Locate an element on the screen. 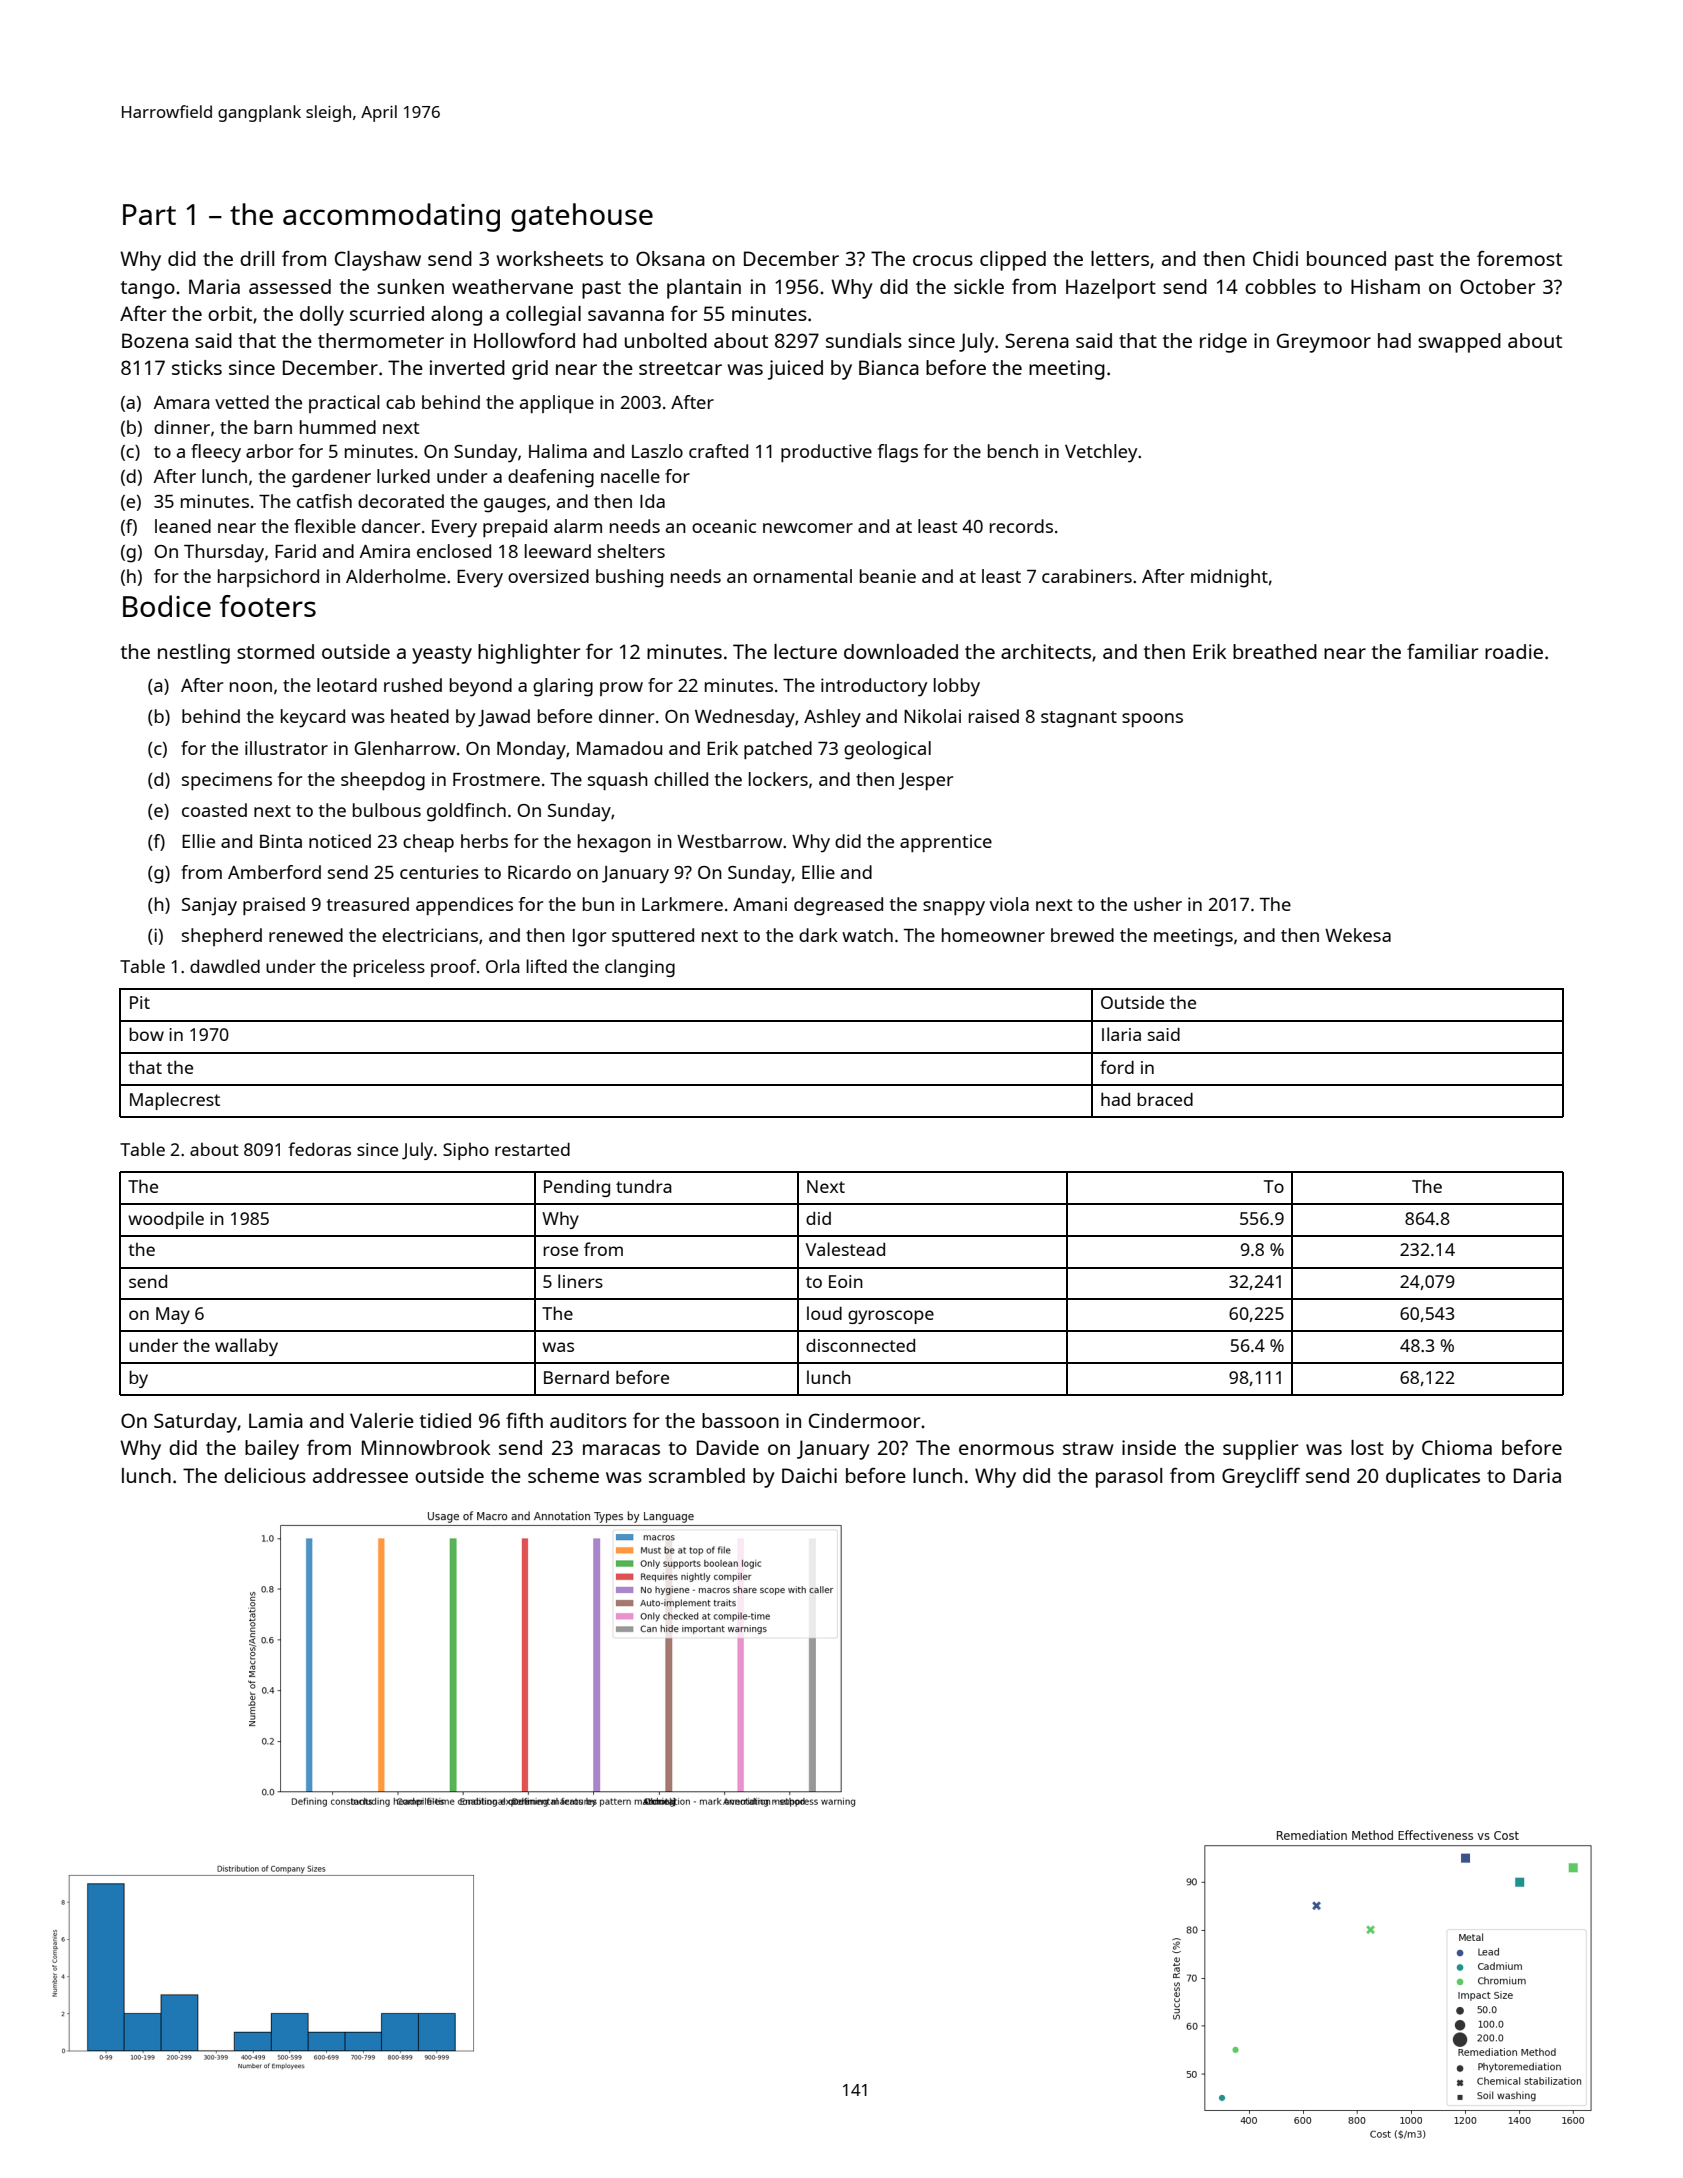 The width and height of the screenshot is (1683, 2178). liners is located at coordinates (580, 1281).
